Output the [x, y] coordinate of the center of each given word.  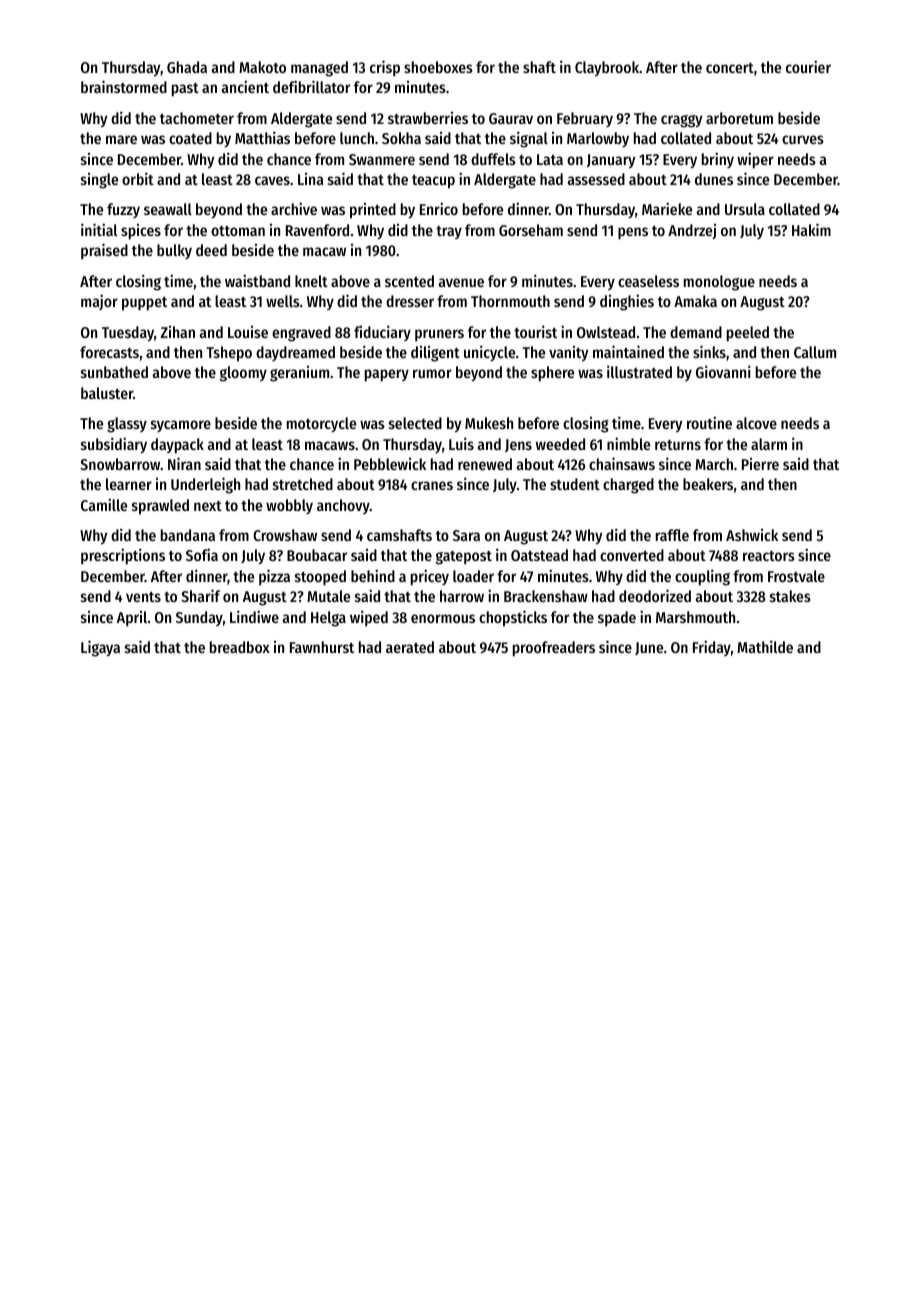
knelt [311, 281]
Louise [248, 332]
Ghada [187, 67]
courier [808, 66]
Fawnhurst [322, 647]
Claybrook [607, 69]
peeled [748, 334]
